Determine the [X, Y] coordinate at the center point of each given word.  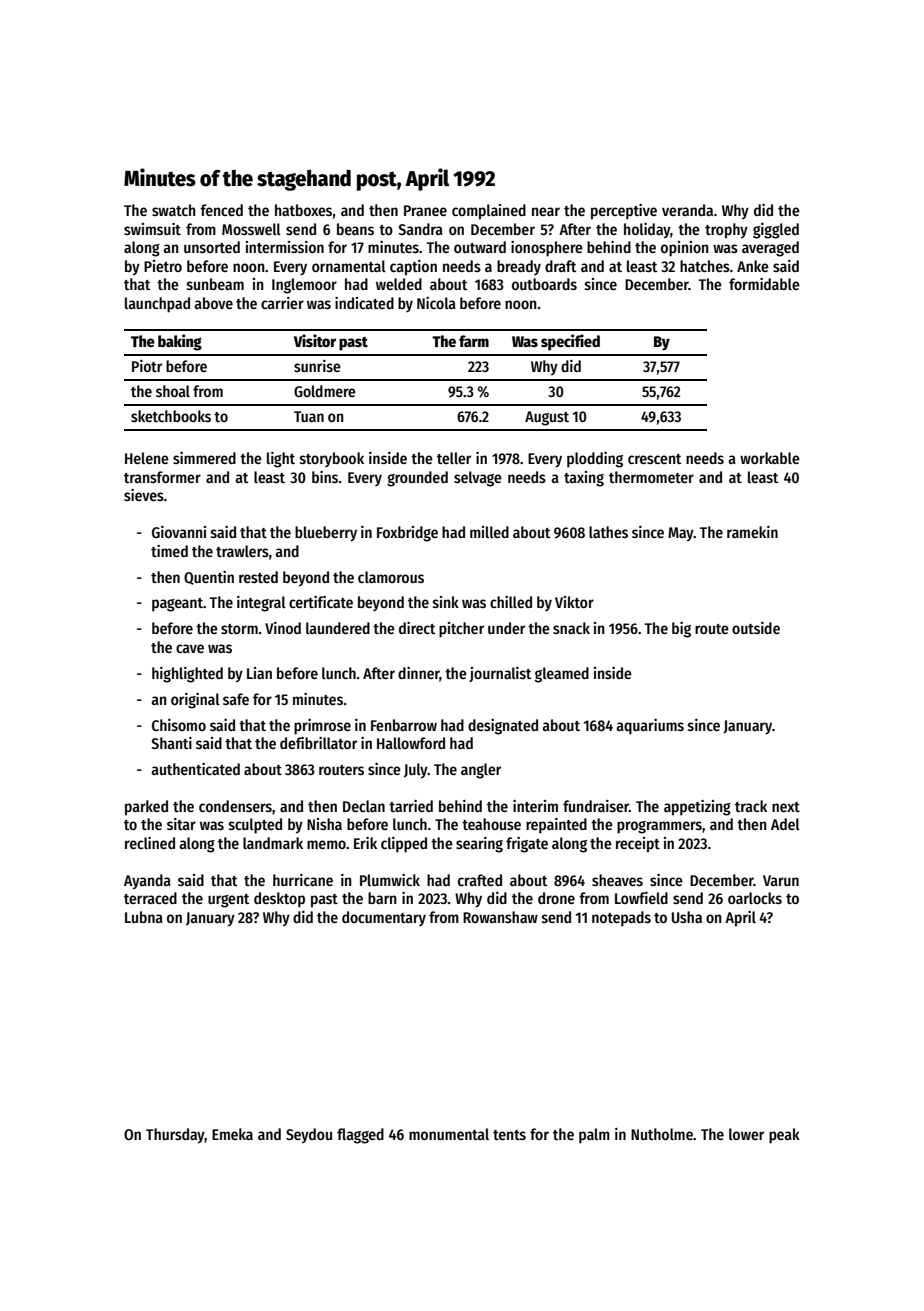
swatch [174, 210]
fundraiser [596, 806]
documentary [384, 918]
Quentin [209, 578]
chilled [511, 602]
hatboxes [303, 210]
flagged [360, 1136]
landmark [273, 843]
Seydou [309, 1136]
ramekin [752, 532]
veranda [687, 210]
